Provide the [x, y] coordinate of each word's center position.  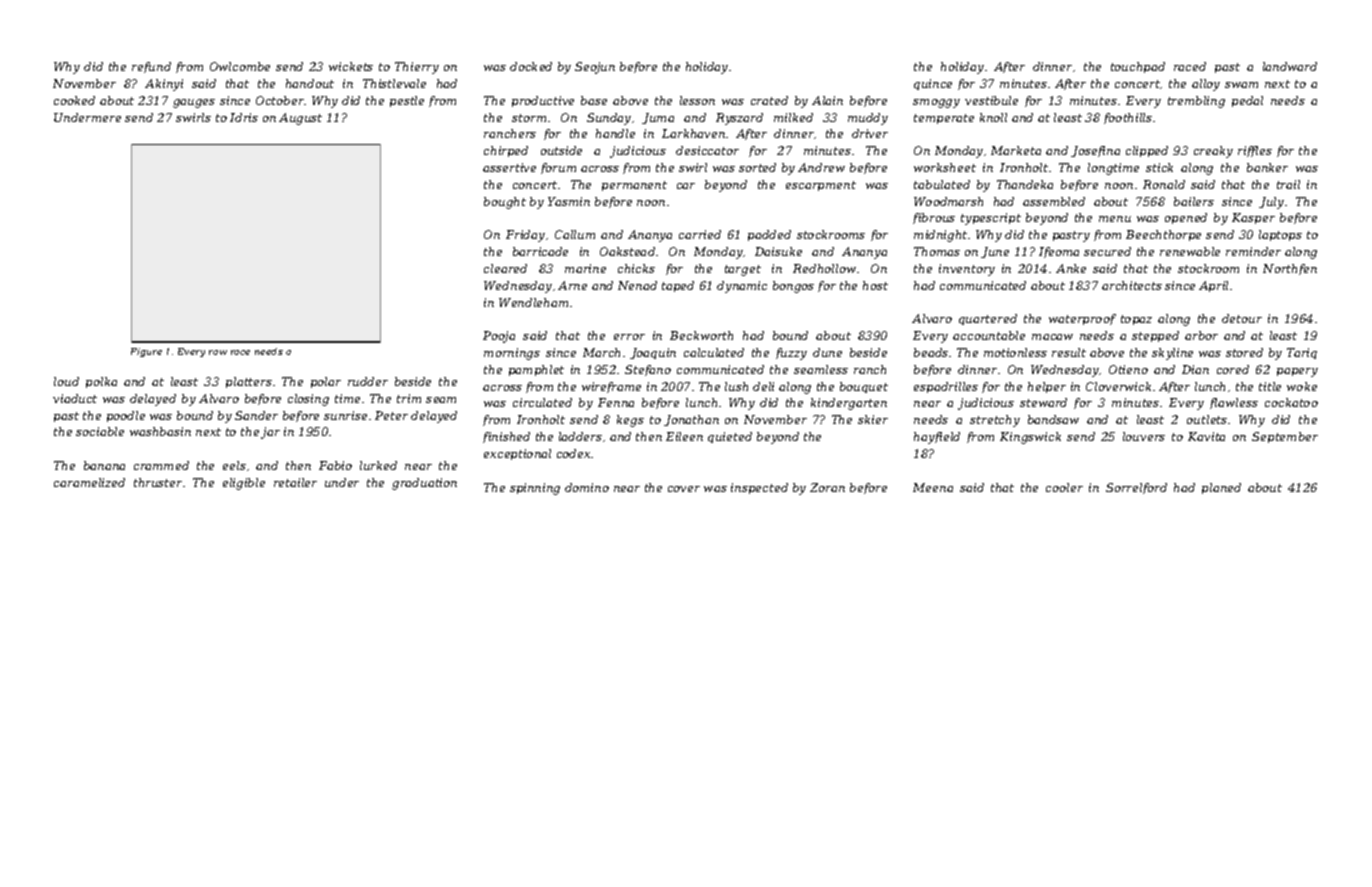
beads [931, 352]
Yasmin [569, 201]
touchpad [1138, 67]
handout [310, 83]
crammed [161, 465]
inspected [759, 488]
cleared [505, 268]
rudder [368, 381]
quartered [988, 319]
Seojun [595, 68]
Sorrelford [1136, 488]
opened [1186, 218]
